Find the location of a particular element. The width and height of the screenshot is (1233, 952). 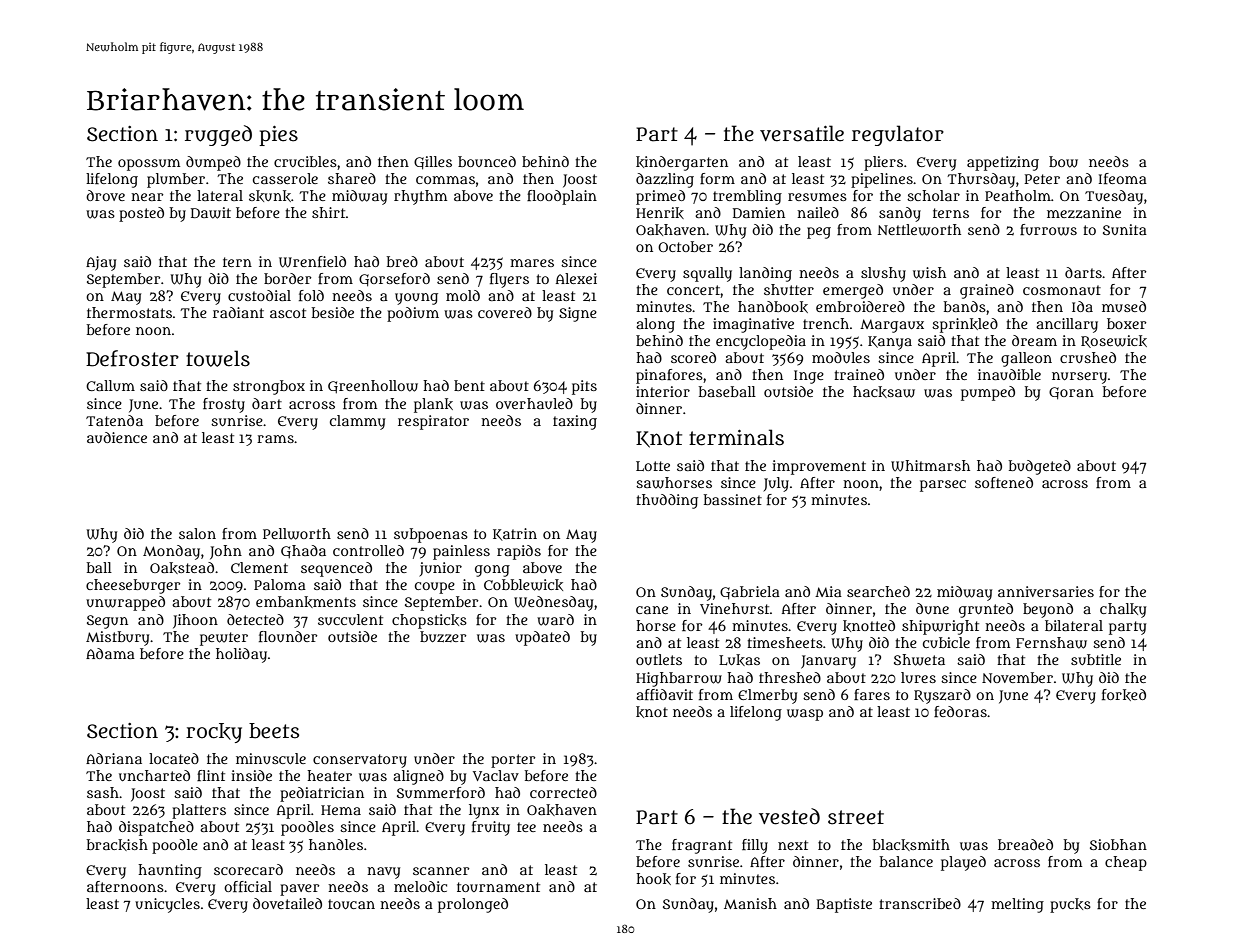

breaded is located at coordinates (1025, 844).
